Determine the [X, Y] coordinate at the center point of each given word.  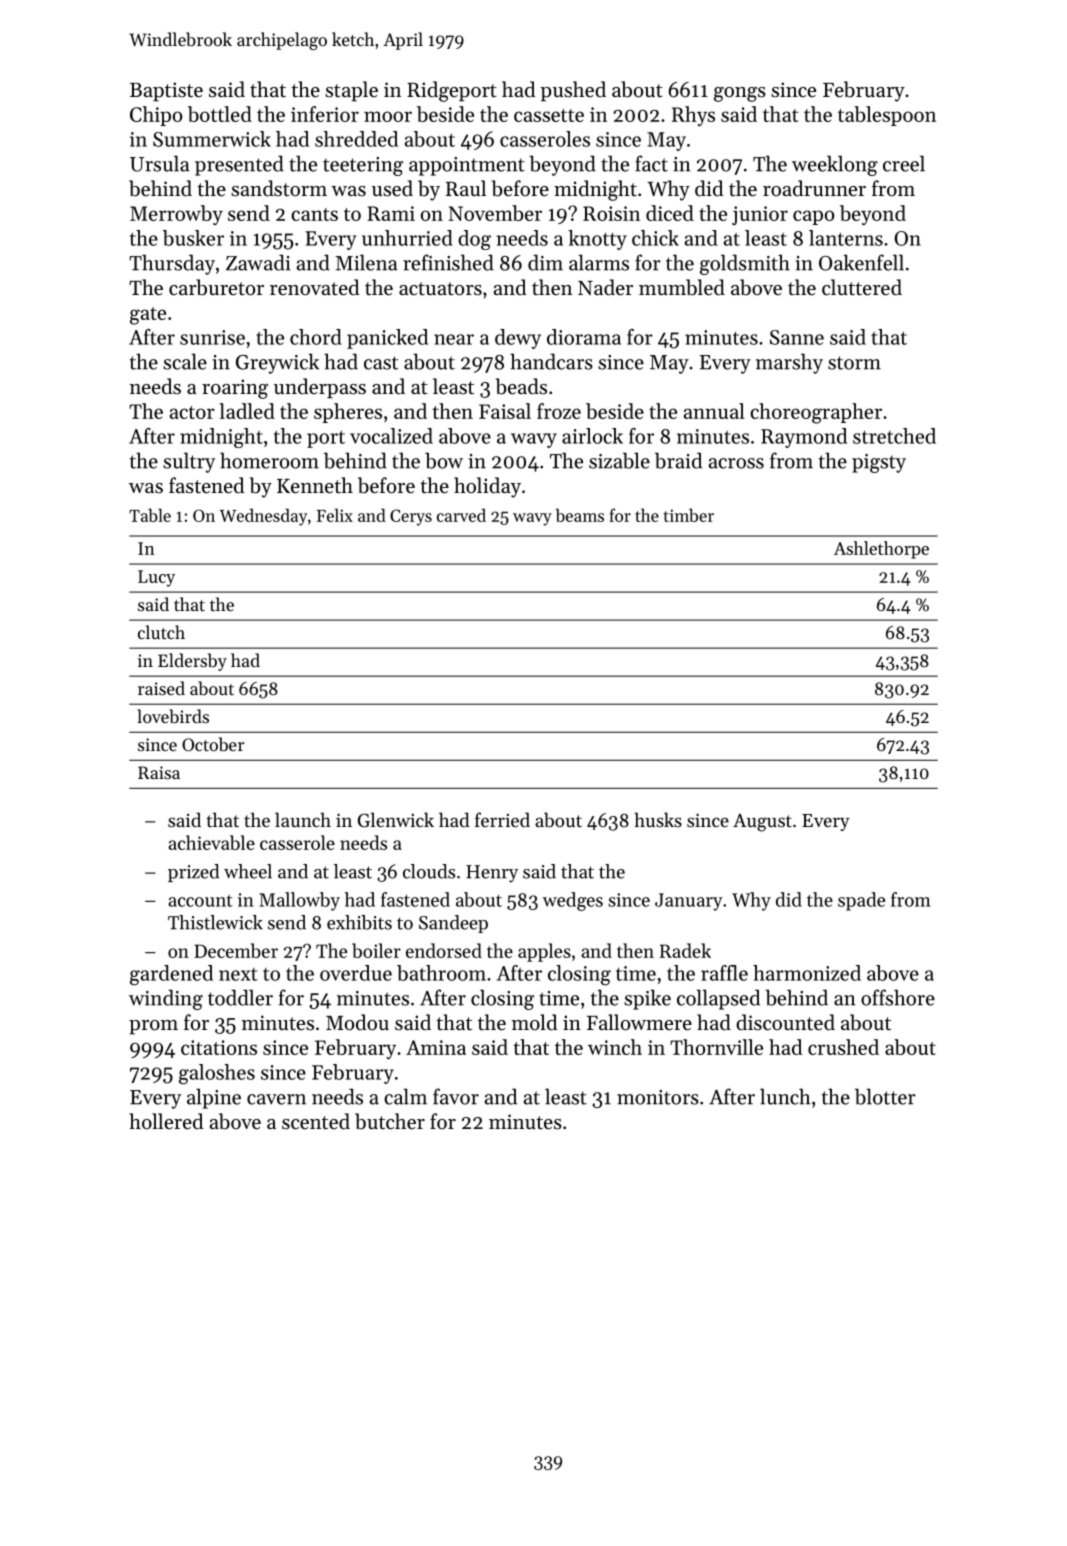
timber [689, 515]
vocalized [391, 436]
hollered [166, 1121]
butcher [390, 1121]
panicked [387, 339]
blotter [885, 1096]
